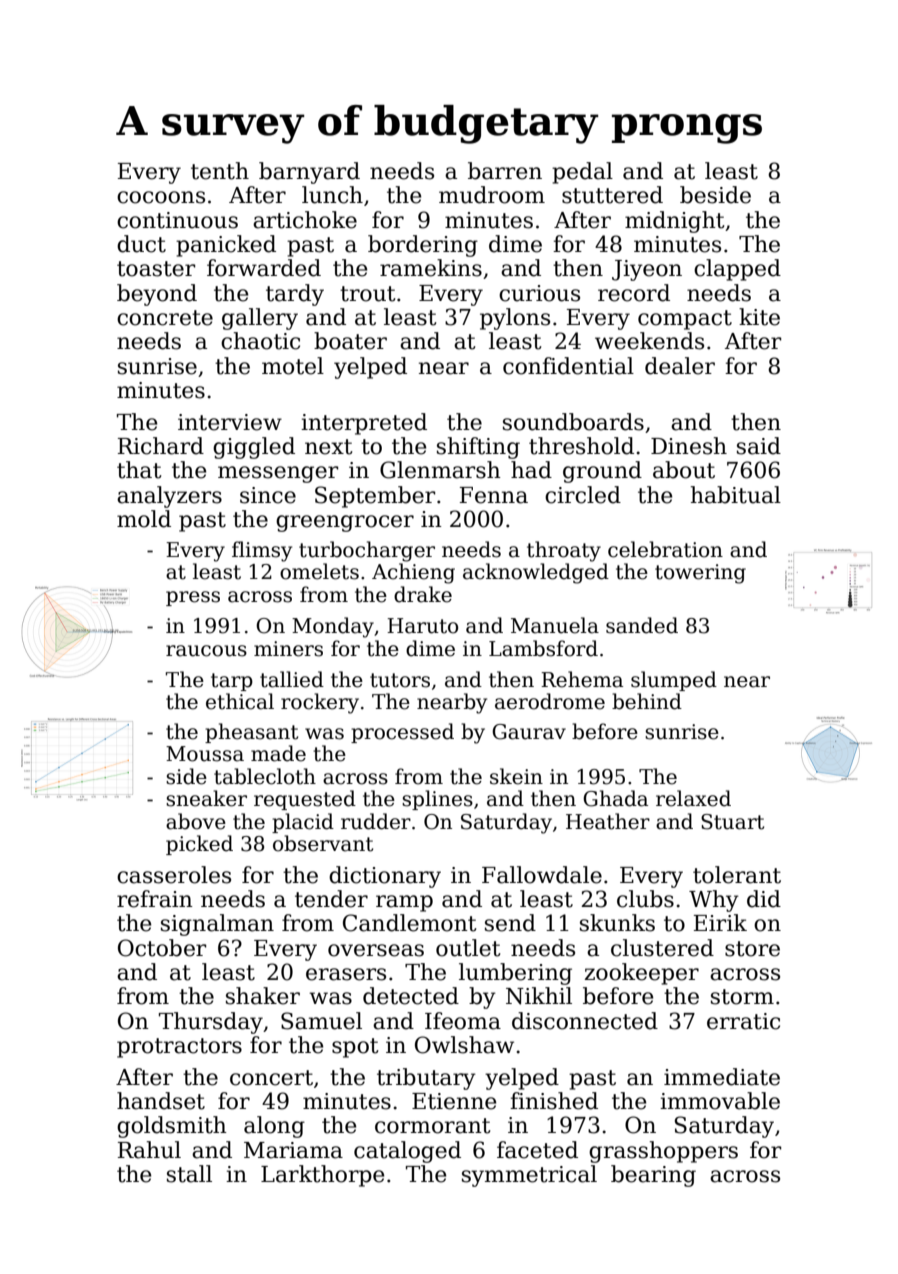  What do you see at coordinates (220, 171) in the page?
I see `tenth` at bounding box center [220, 171].
